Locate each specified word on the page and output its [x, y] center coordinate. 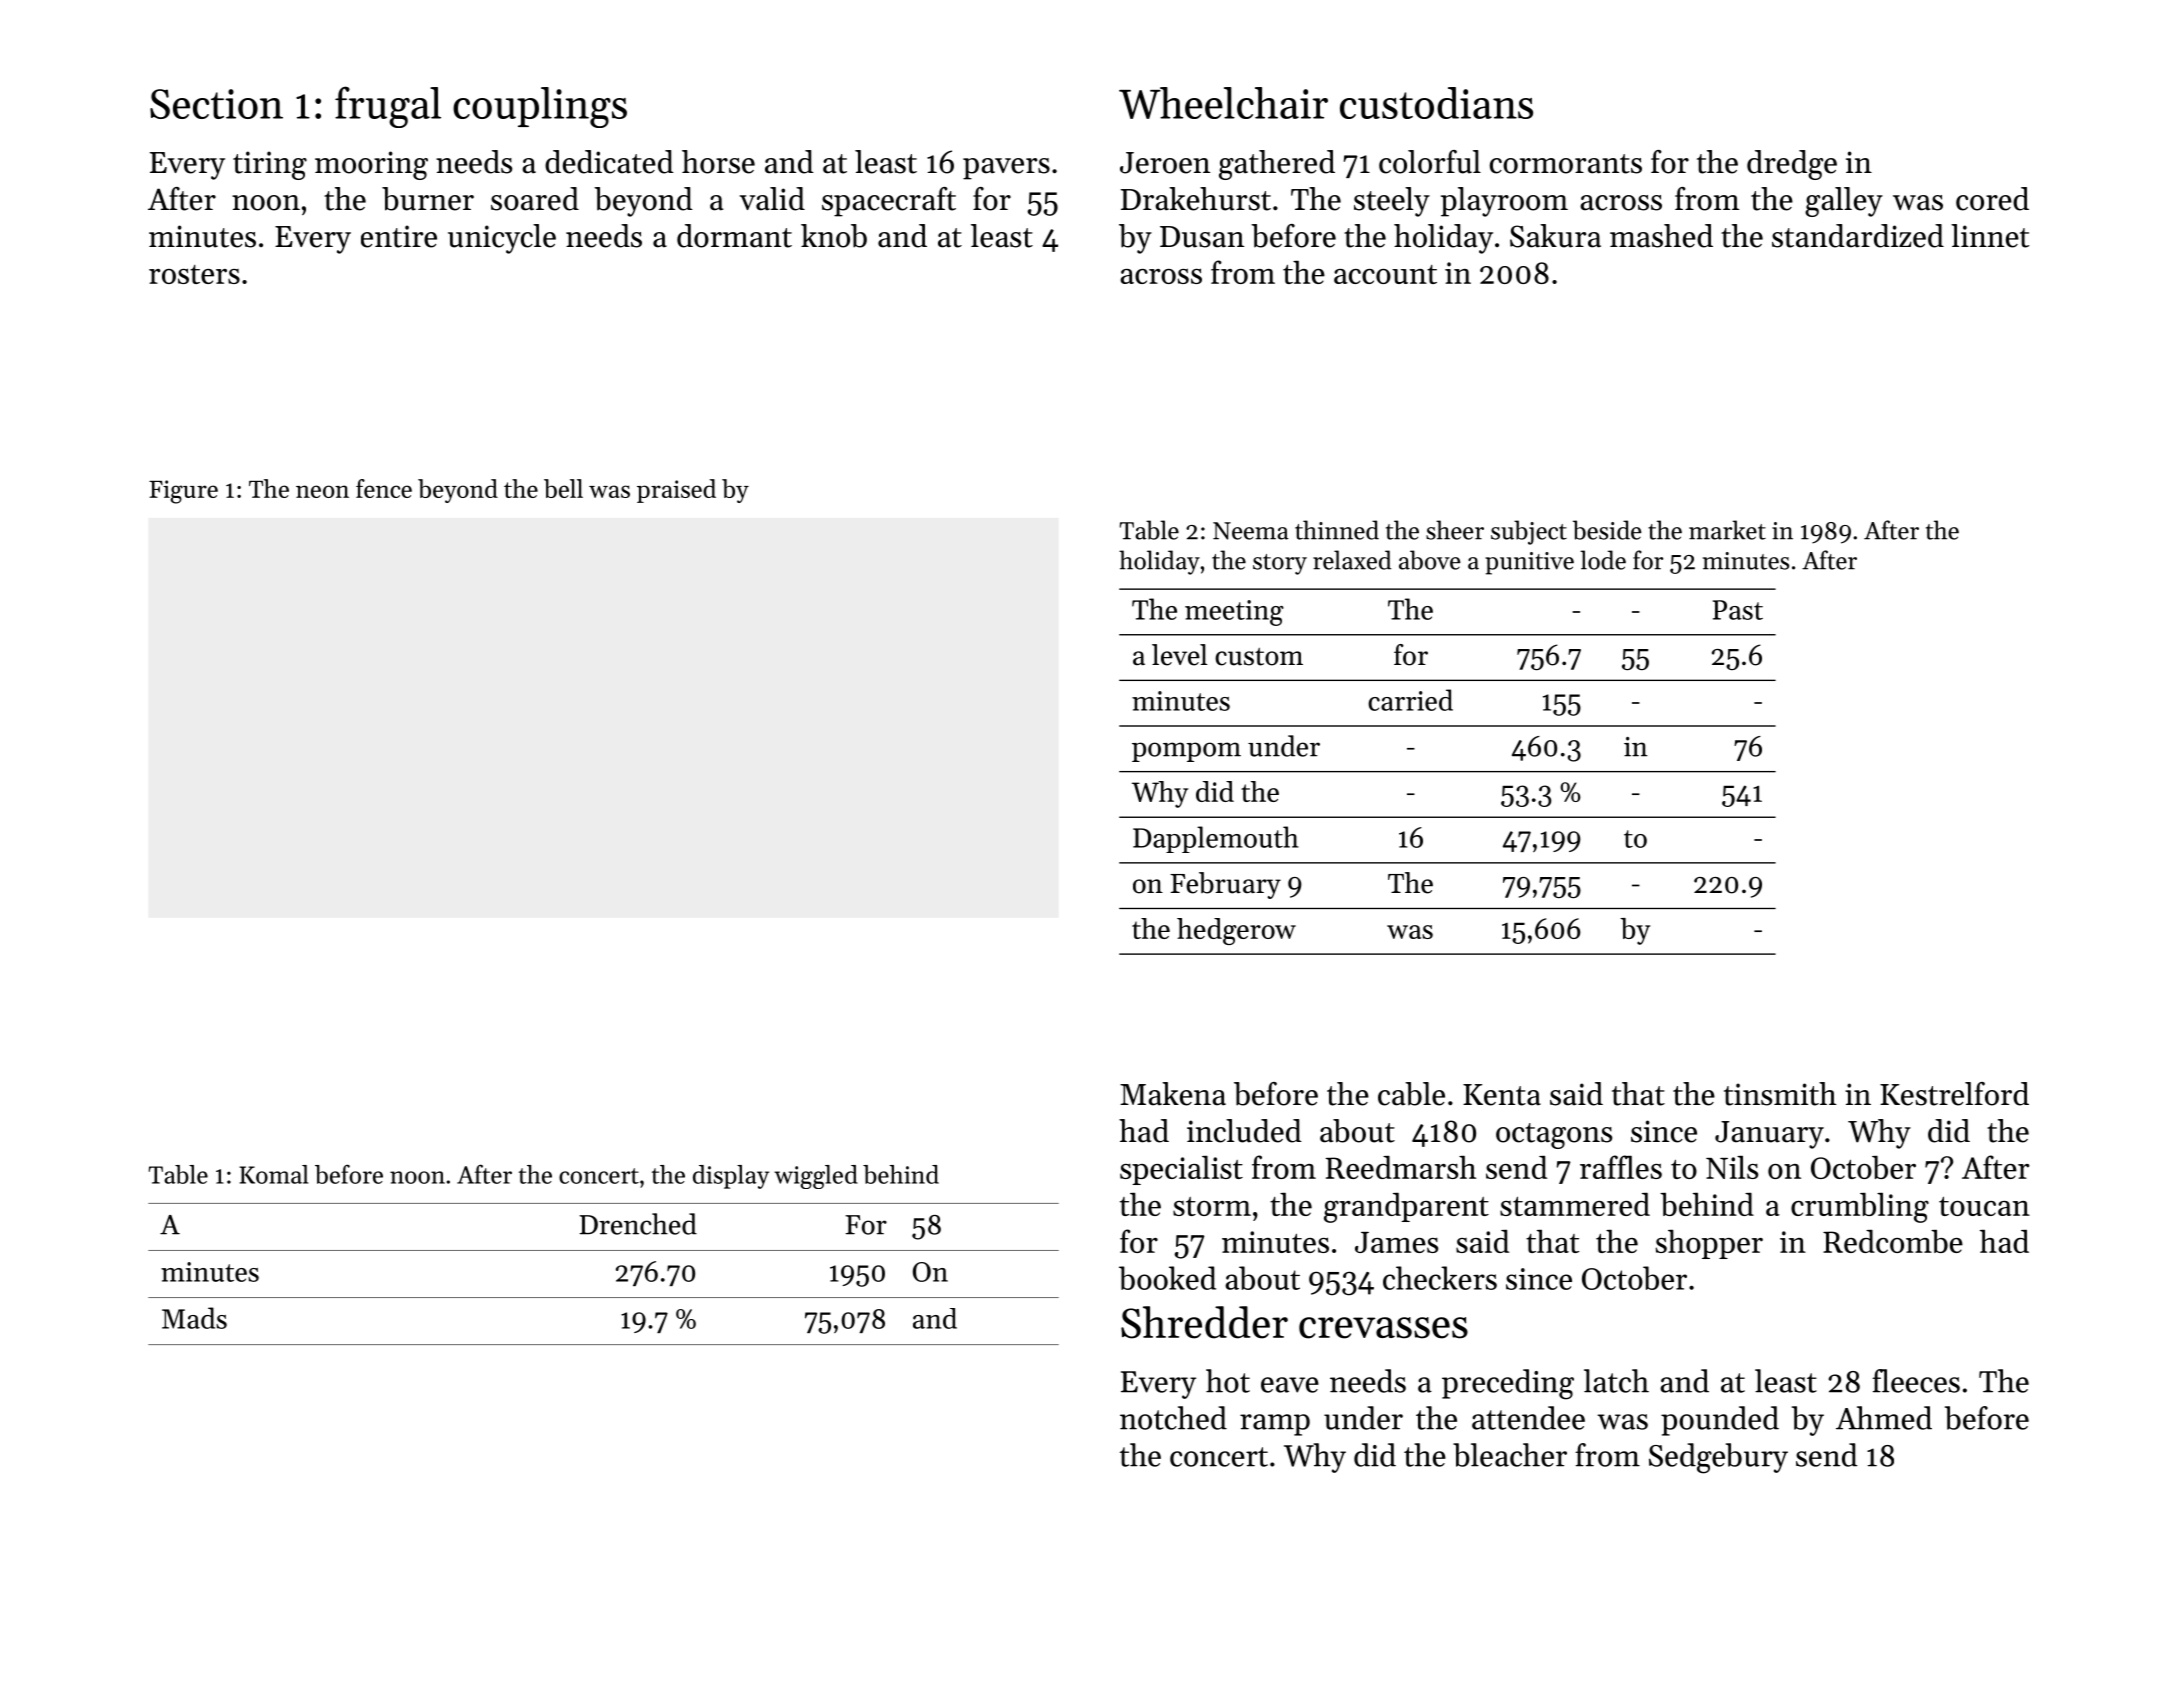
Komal [273, 1174]
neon [322, 491]
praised [676, 491]
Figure [183, 492]
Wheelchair [1223, 103]
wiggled [816, 1177]
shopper [1709, 1244]
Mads [194, 1318]
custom [1259, 657]
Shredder [1204, 1322]
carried [1410, 700]
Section [216, 104]
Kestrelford [1954, 1094]
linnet [1990, 236]
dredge [1792, 165]
